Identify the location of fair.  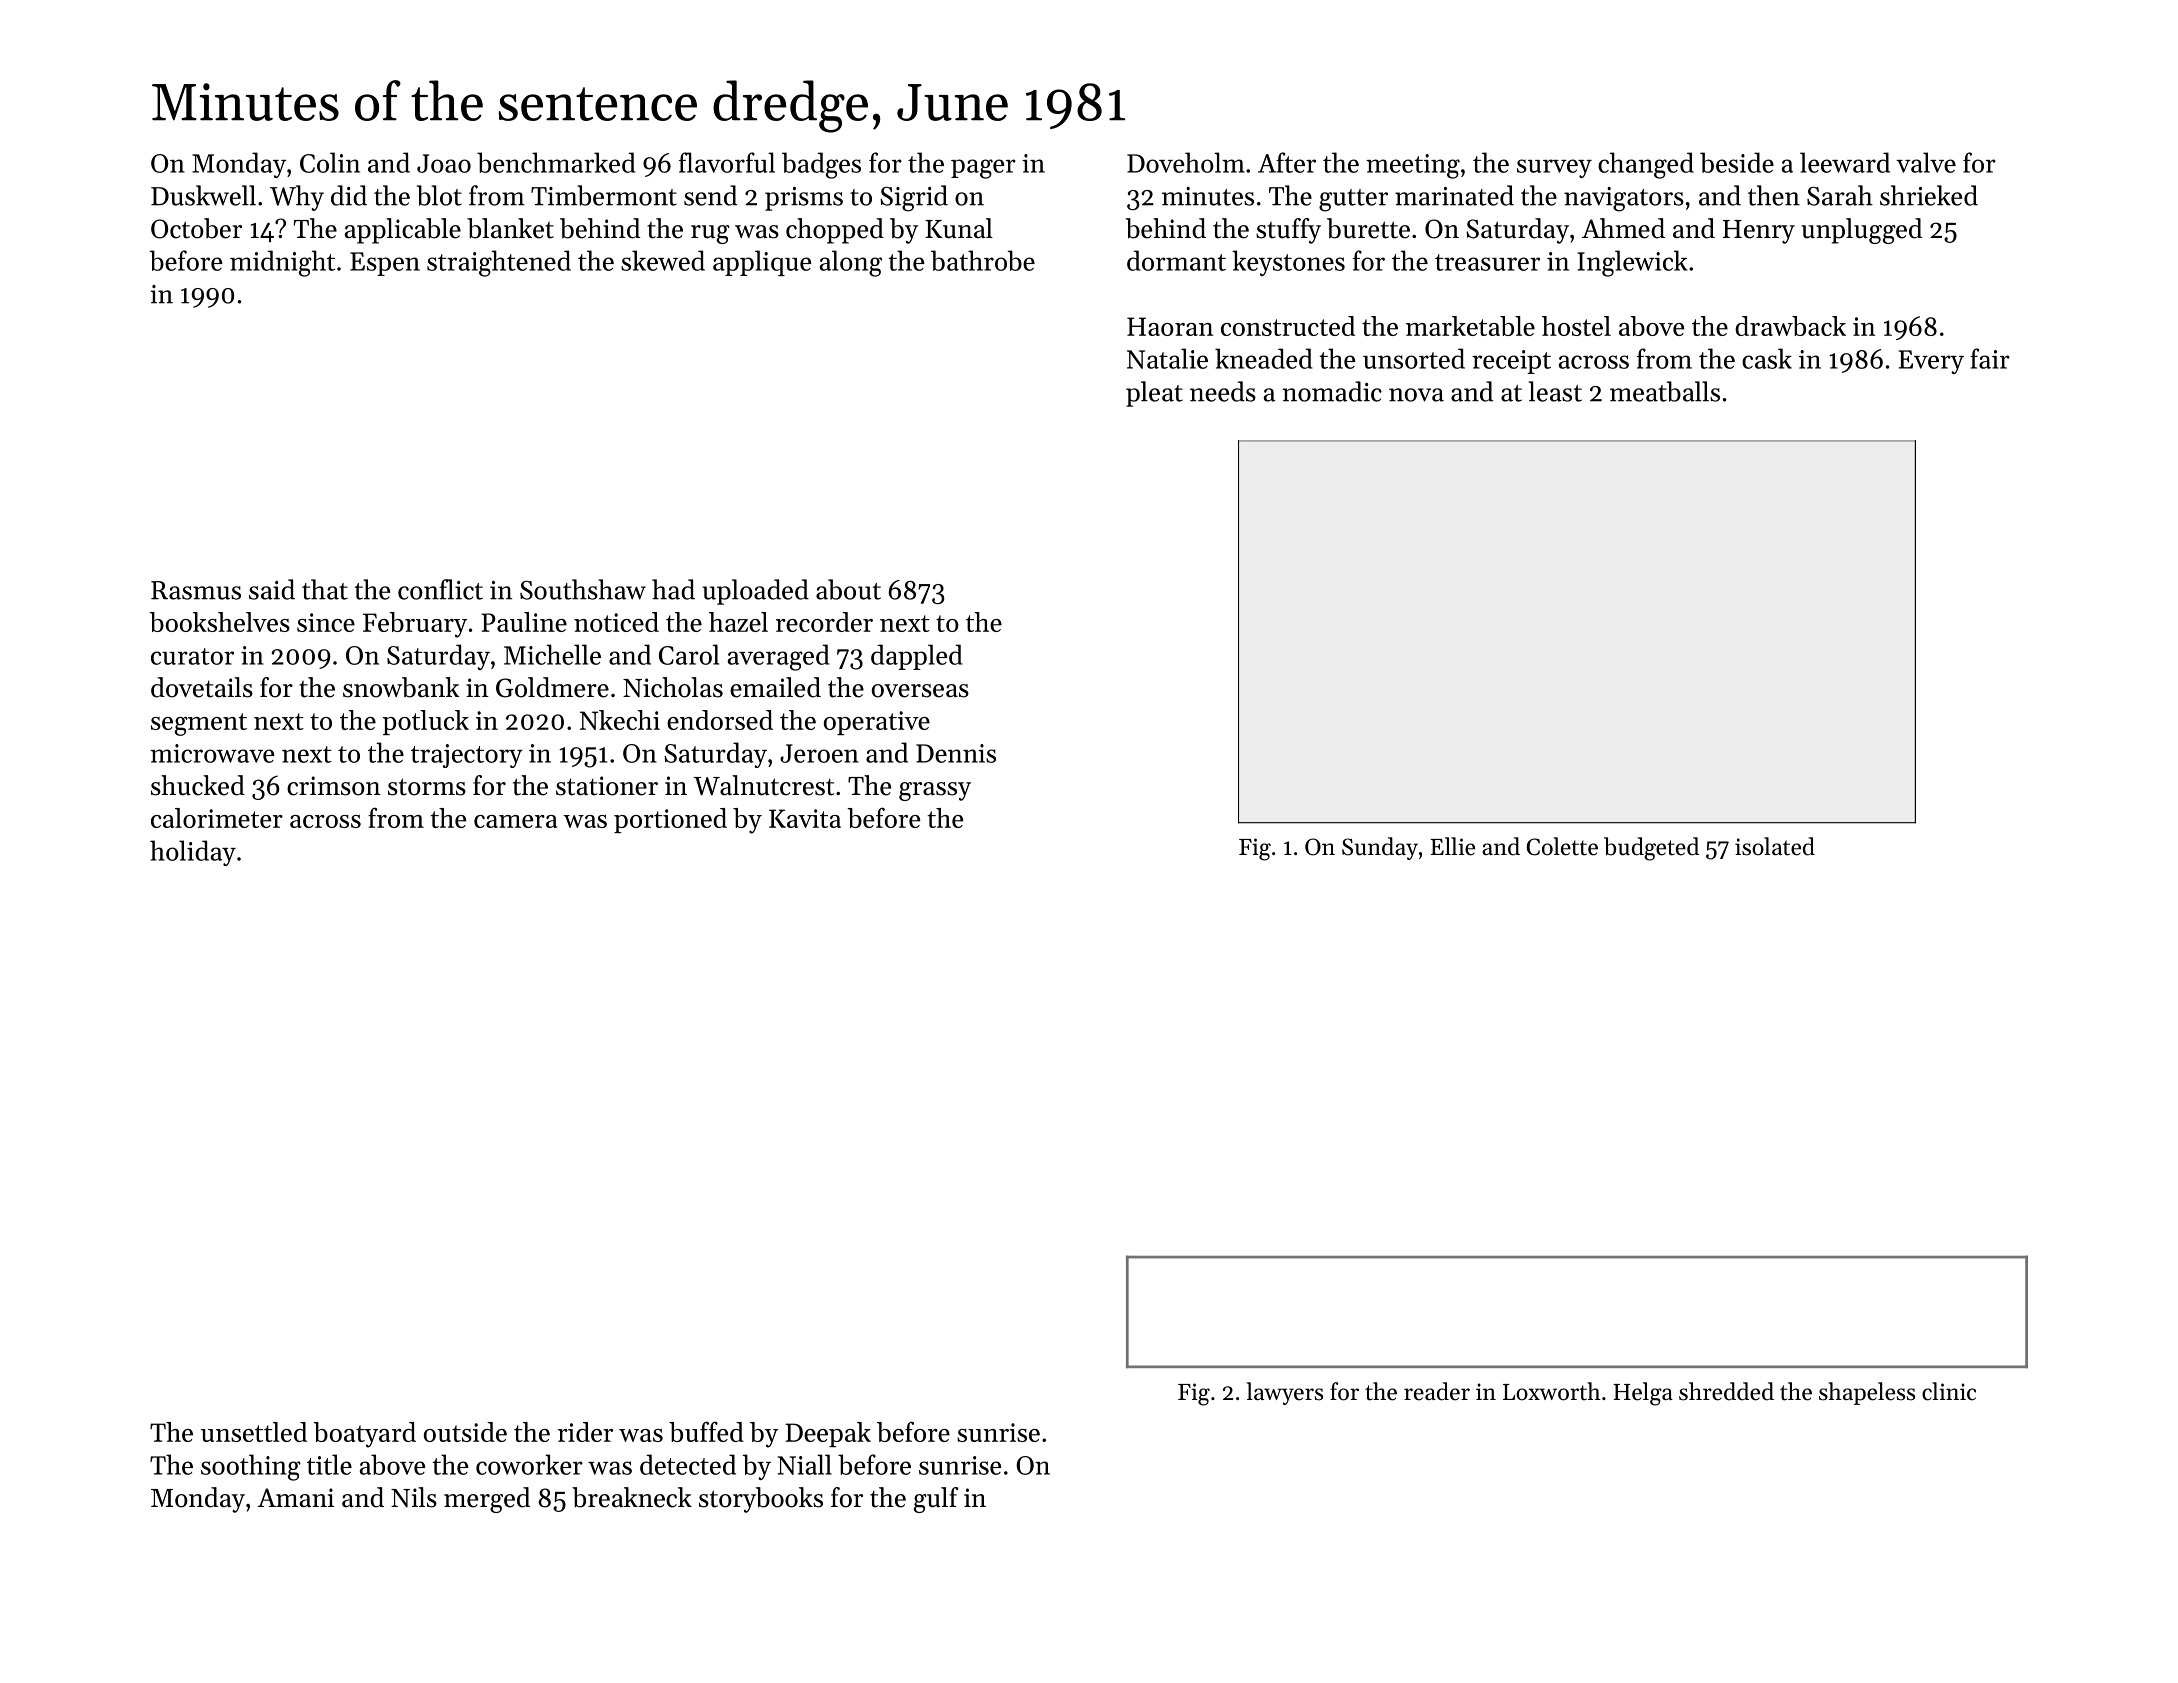
(1990, 358).
